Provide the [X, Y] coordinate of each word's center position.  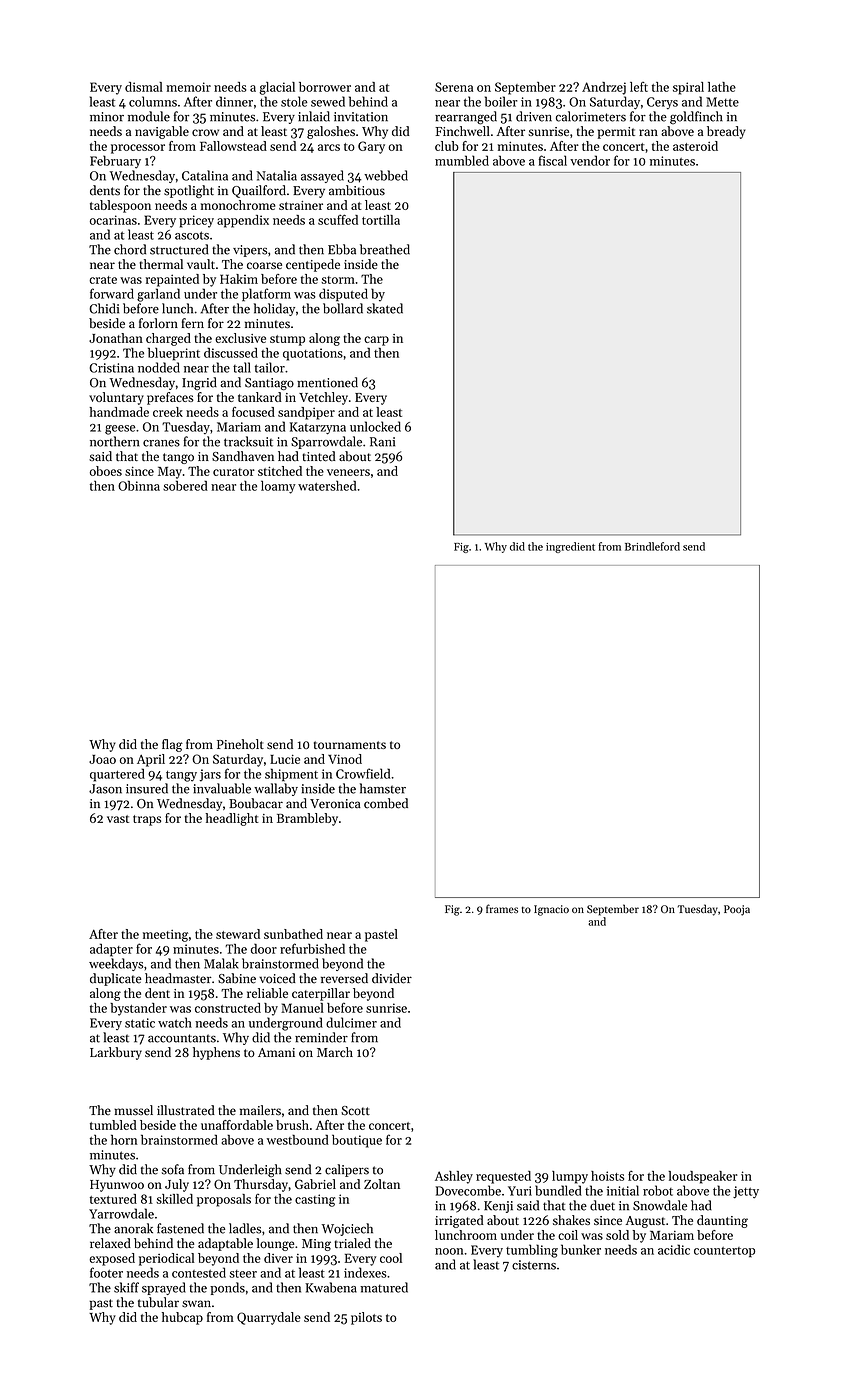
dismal [144, 87]
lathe [722, 87]
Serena [454, 87]
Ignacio [551, 910]
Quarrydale [269, 1318]
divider [392, 978]
